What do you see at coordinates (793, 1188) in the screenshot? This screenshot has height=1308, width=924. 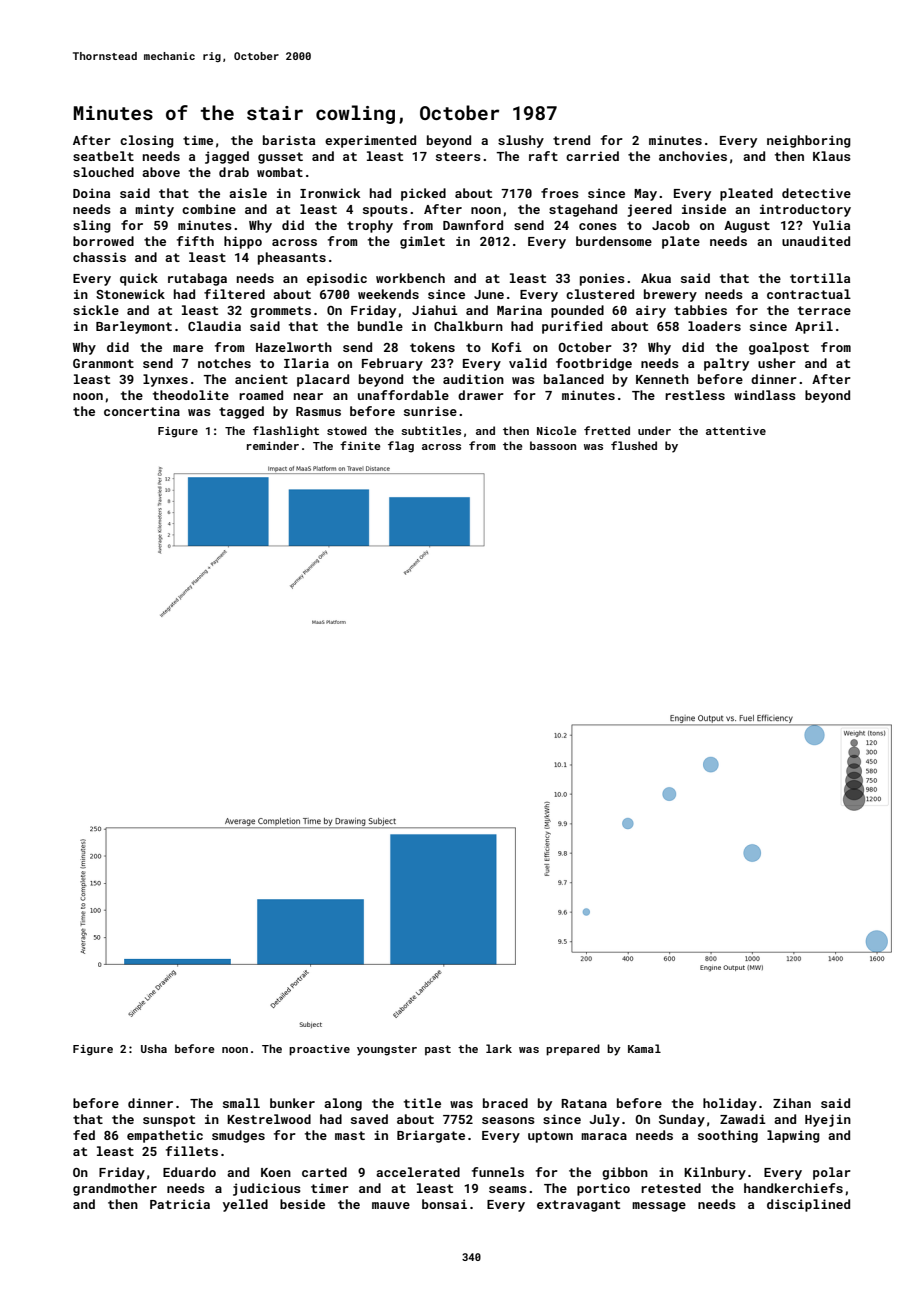 I see `handkerchiefs` at bounding box center [793, 1188].
